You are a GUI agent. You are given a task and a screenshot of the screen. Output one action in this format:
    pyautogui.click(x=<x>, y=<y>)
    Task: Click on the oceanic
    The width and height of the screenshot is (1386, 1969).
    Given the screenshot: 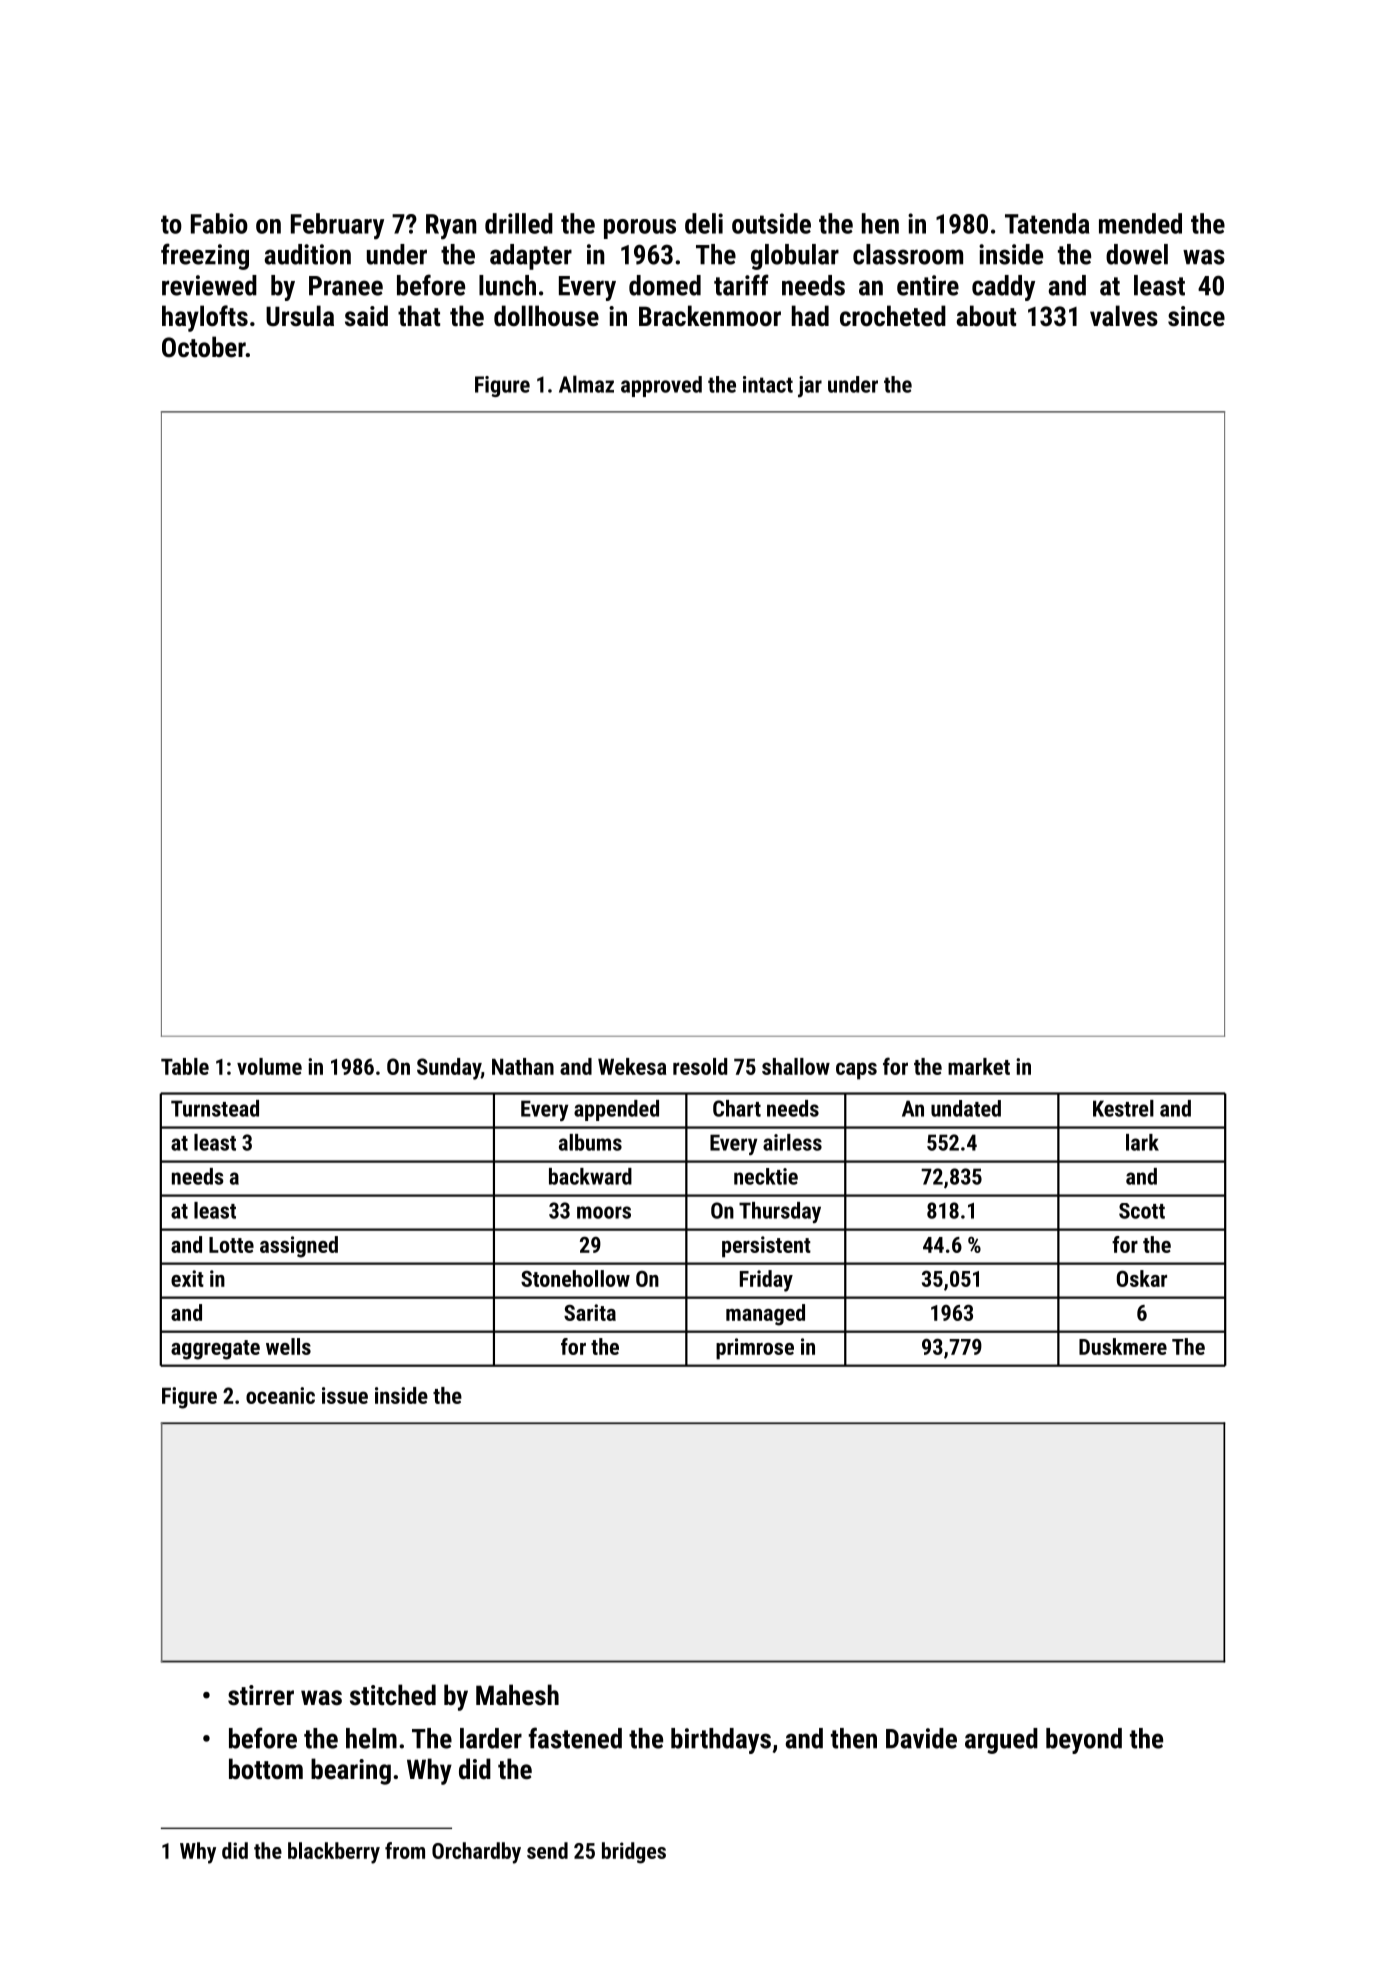 What is the action you would take?
    pyautogui.click(x=280, y=1395)
